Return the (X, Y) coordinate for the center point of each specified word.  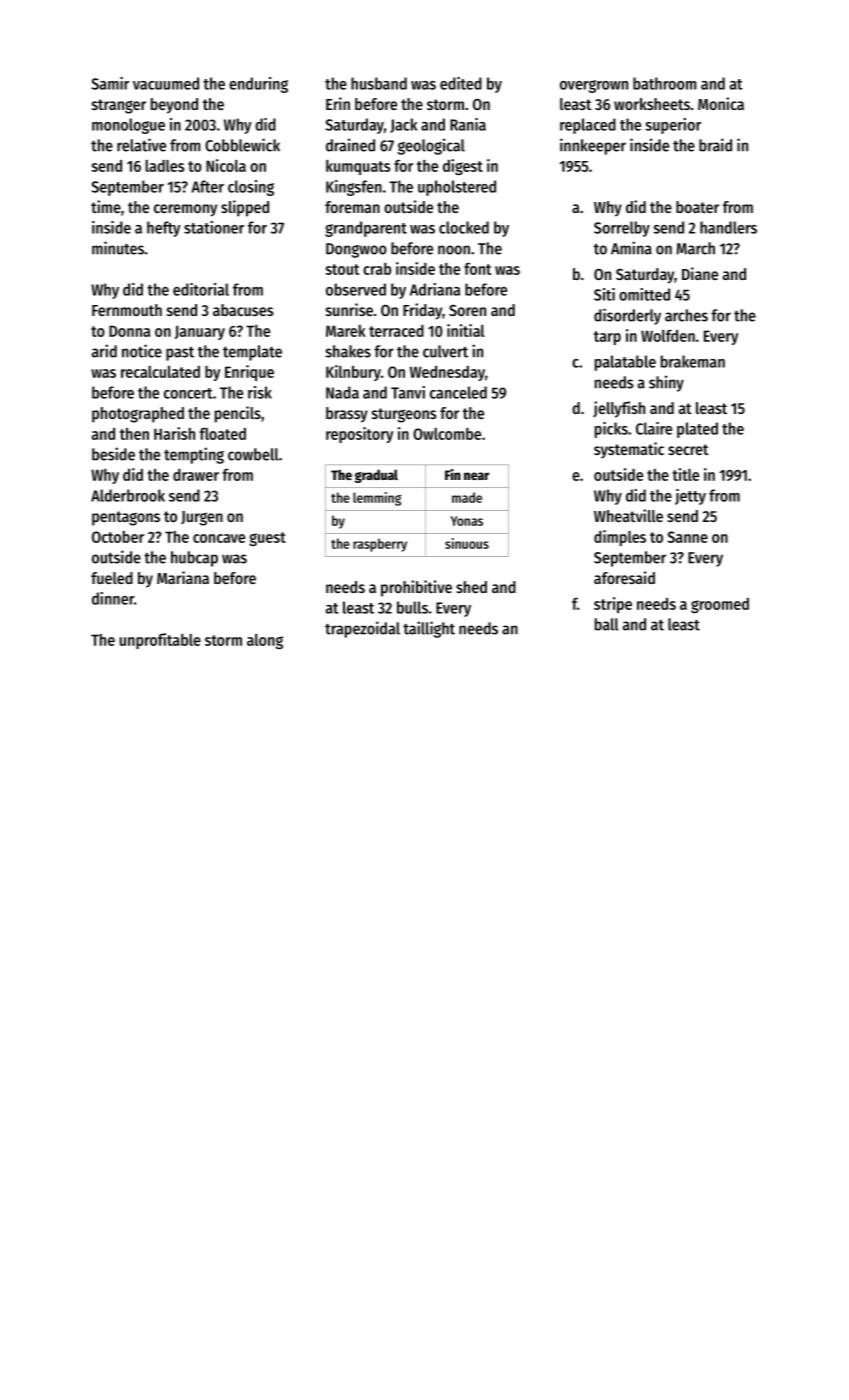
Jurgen (202, 518)
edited (461, 83)
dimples (620, 538)
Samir (110, 83)
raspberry (380, 545)
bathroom (665, 83)
